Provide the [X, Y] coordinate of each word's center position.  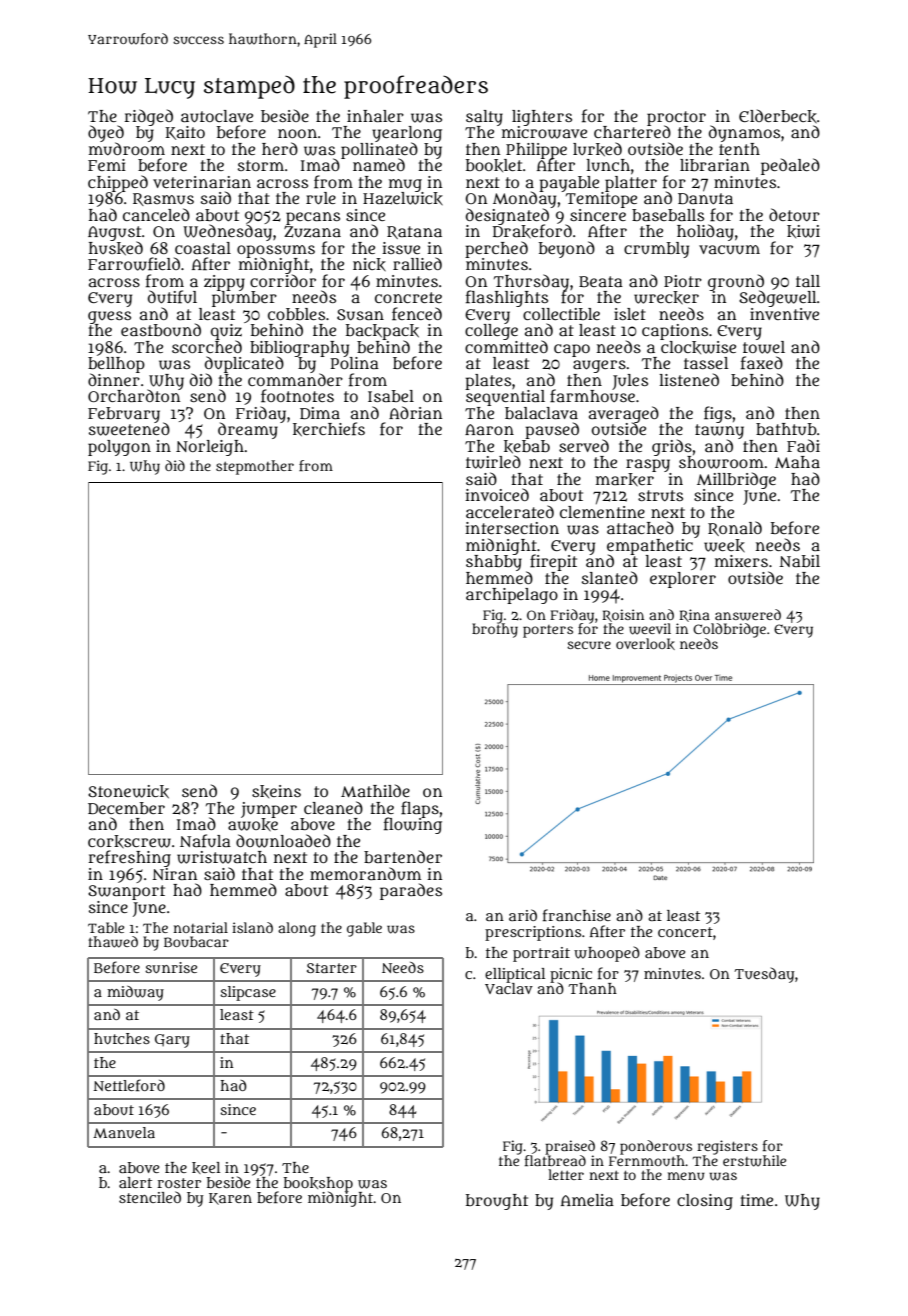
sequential [505, 398]
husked [116, 248]
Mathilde [375, 790]
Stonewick [128, 792]
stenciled [150, 1197]
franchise [577, 915]
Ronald [735, 528]
